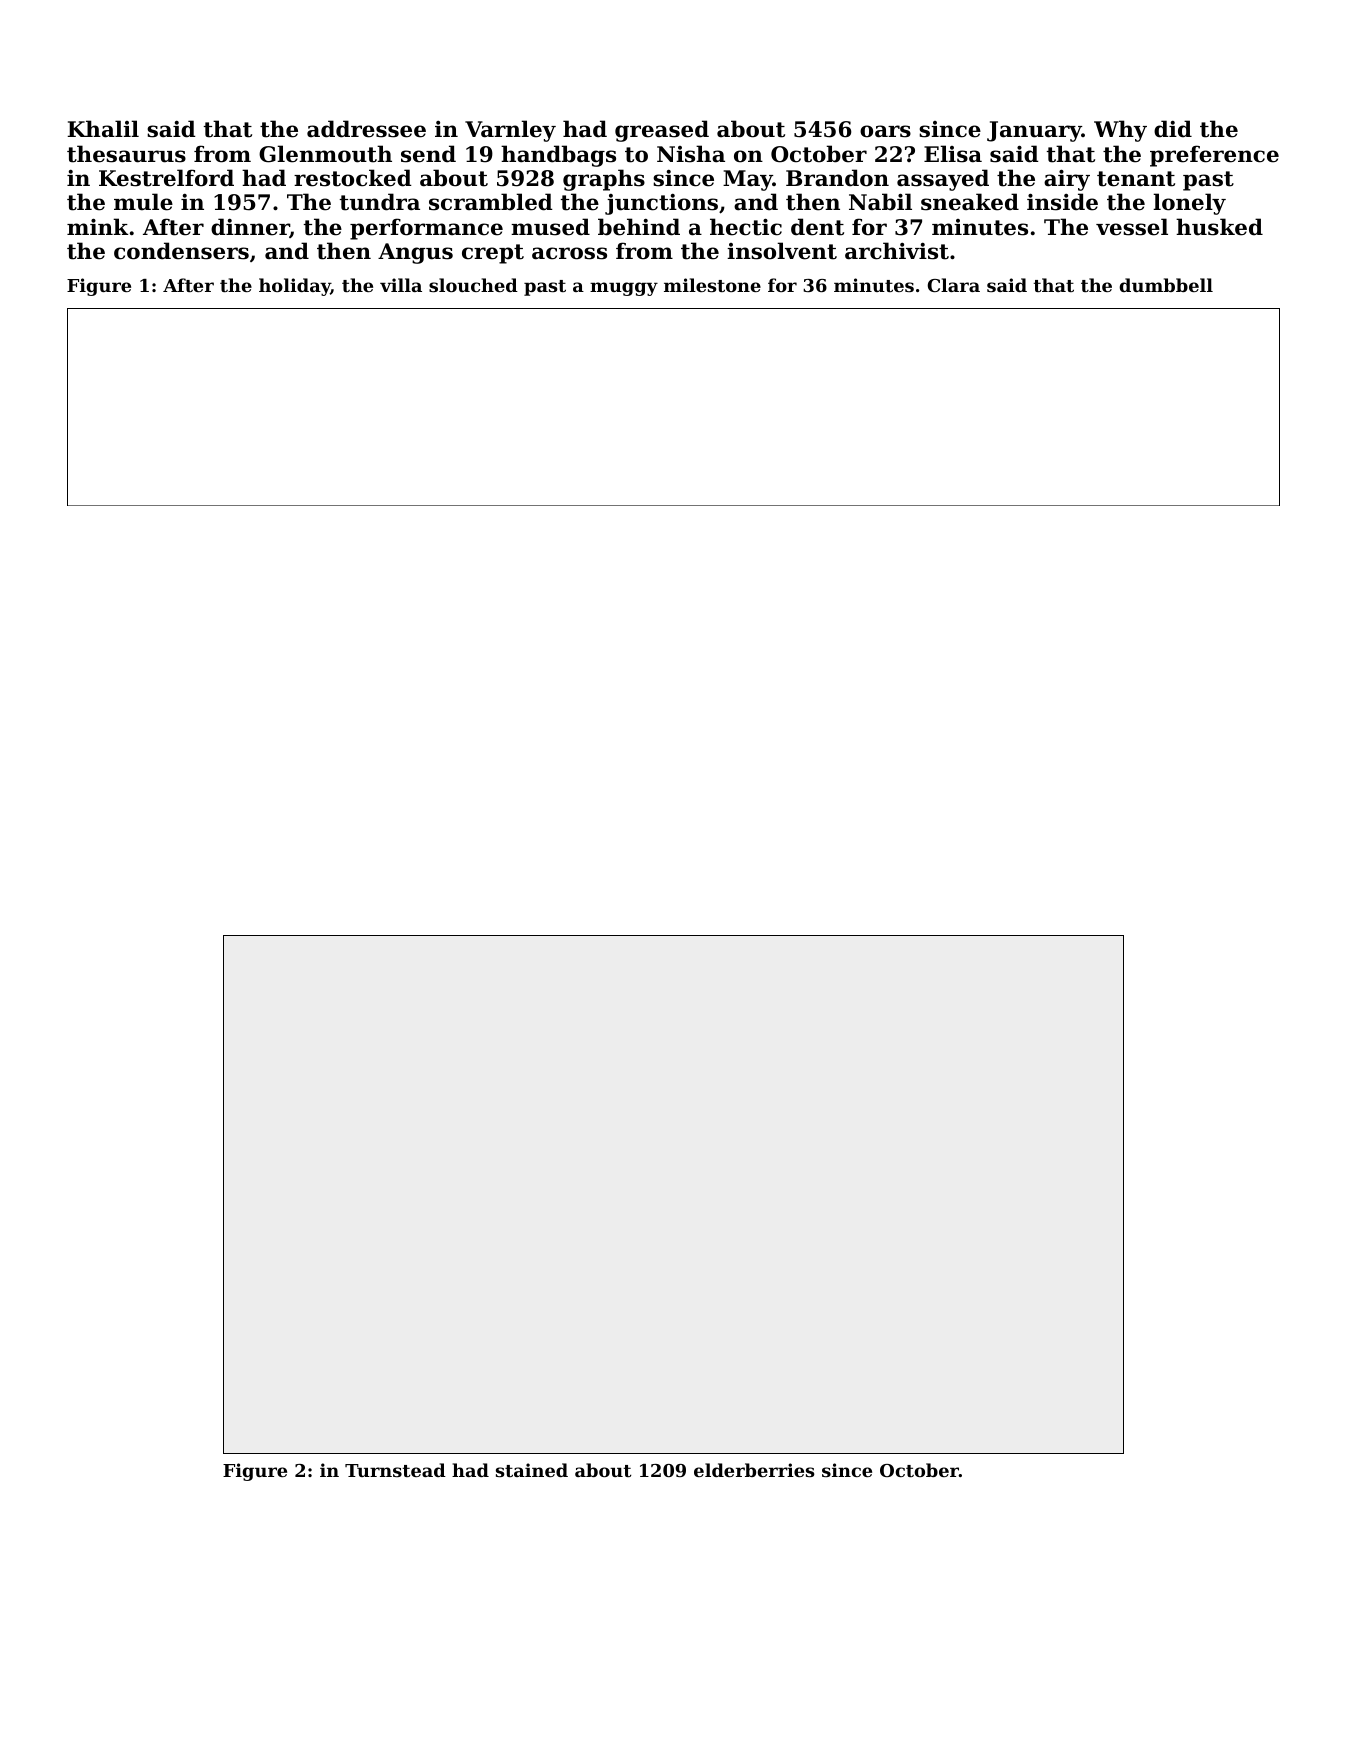 The height and width of the document is (1743, 1347). Describe the element at coordinates (401, 285) in the document. I see `villa` at that location.
